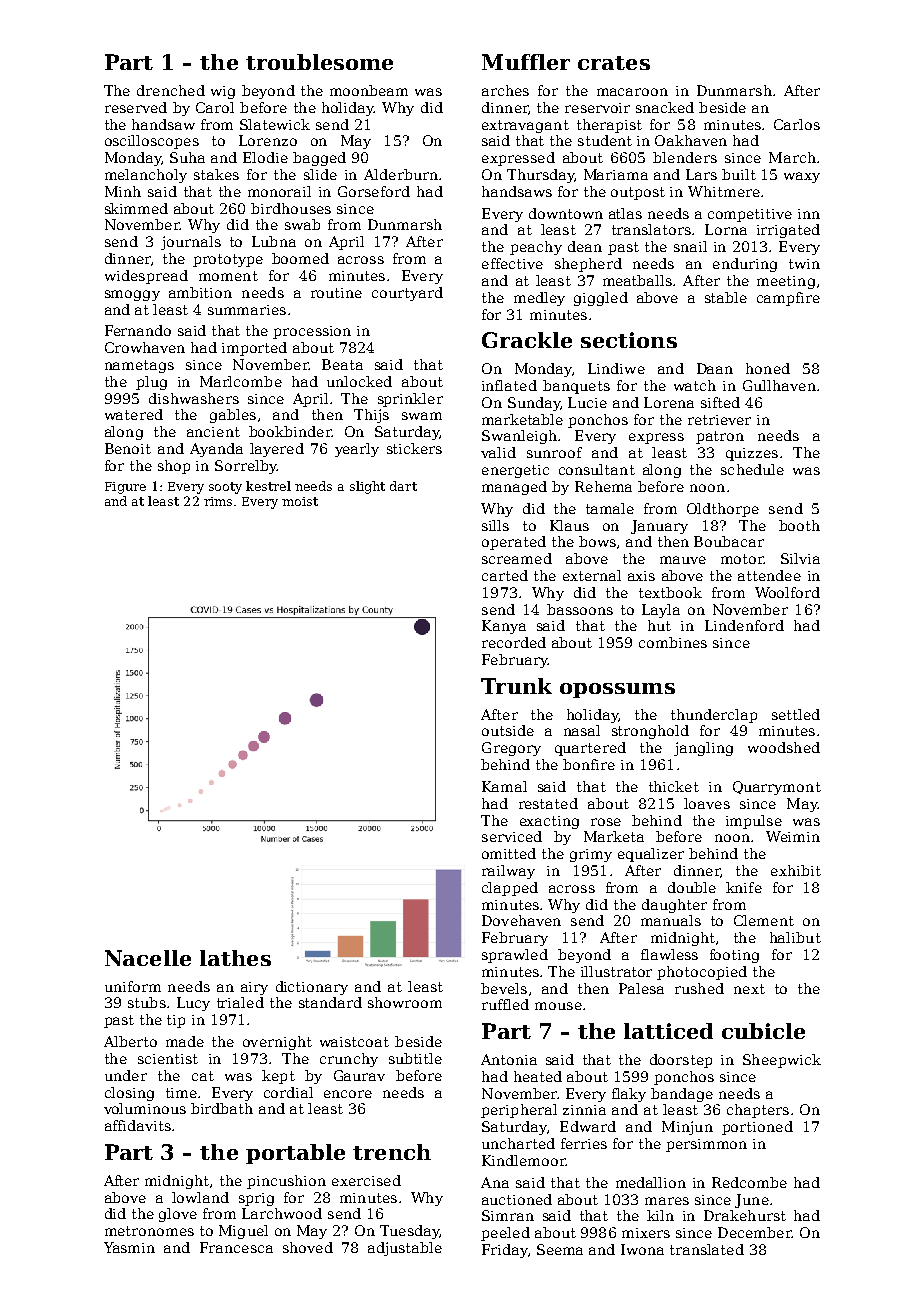 The width and height of the screenshot is (924, 1308). Describe the element at coordinates (665, 107) in the screenshot. I see `snacked` at that location.
